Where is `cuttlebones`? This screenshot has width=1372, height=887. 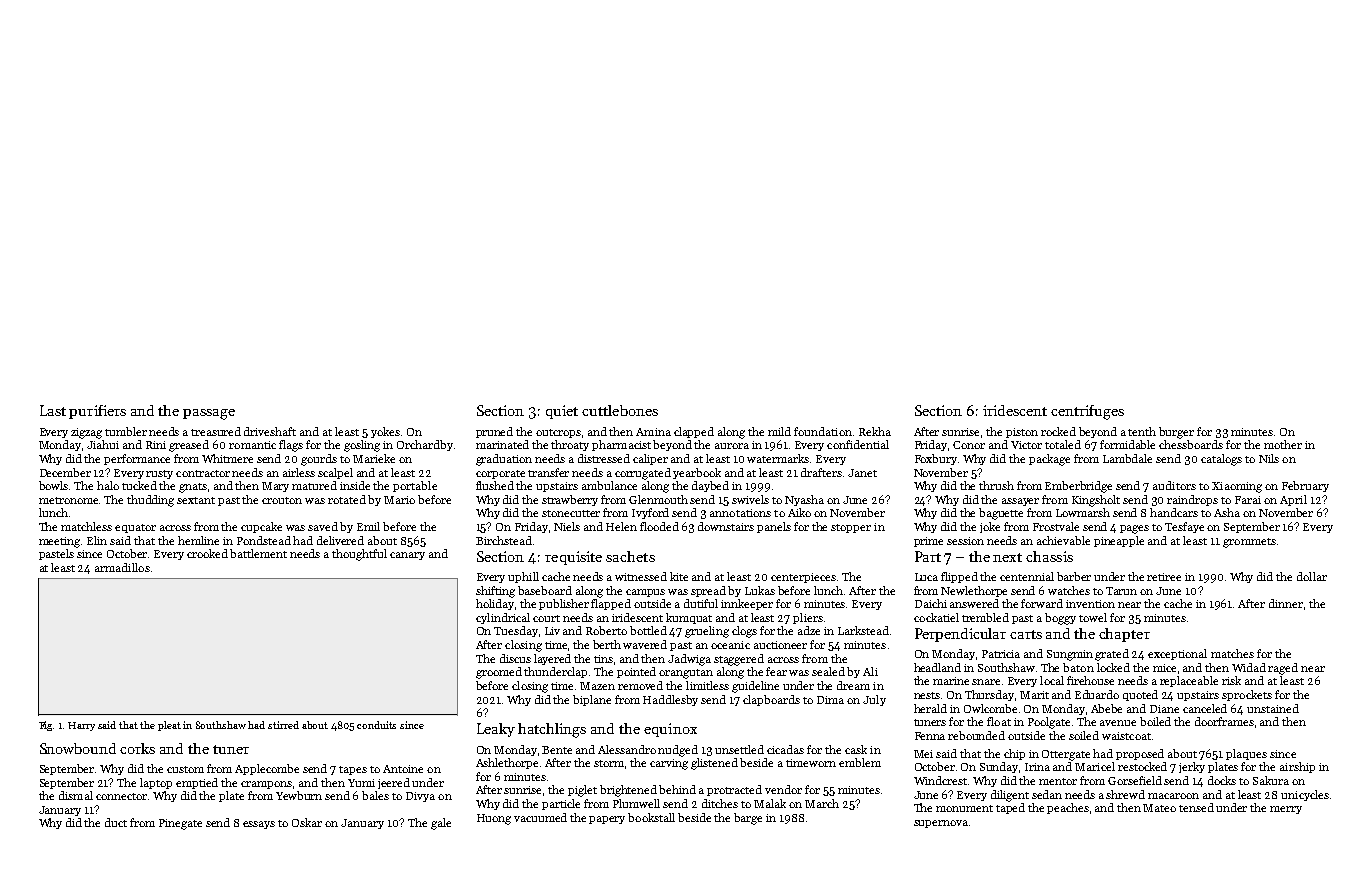 cuttlebones is located at coordinates (620, 410).
